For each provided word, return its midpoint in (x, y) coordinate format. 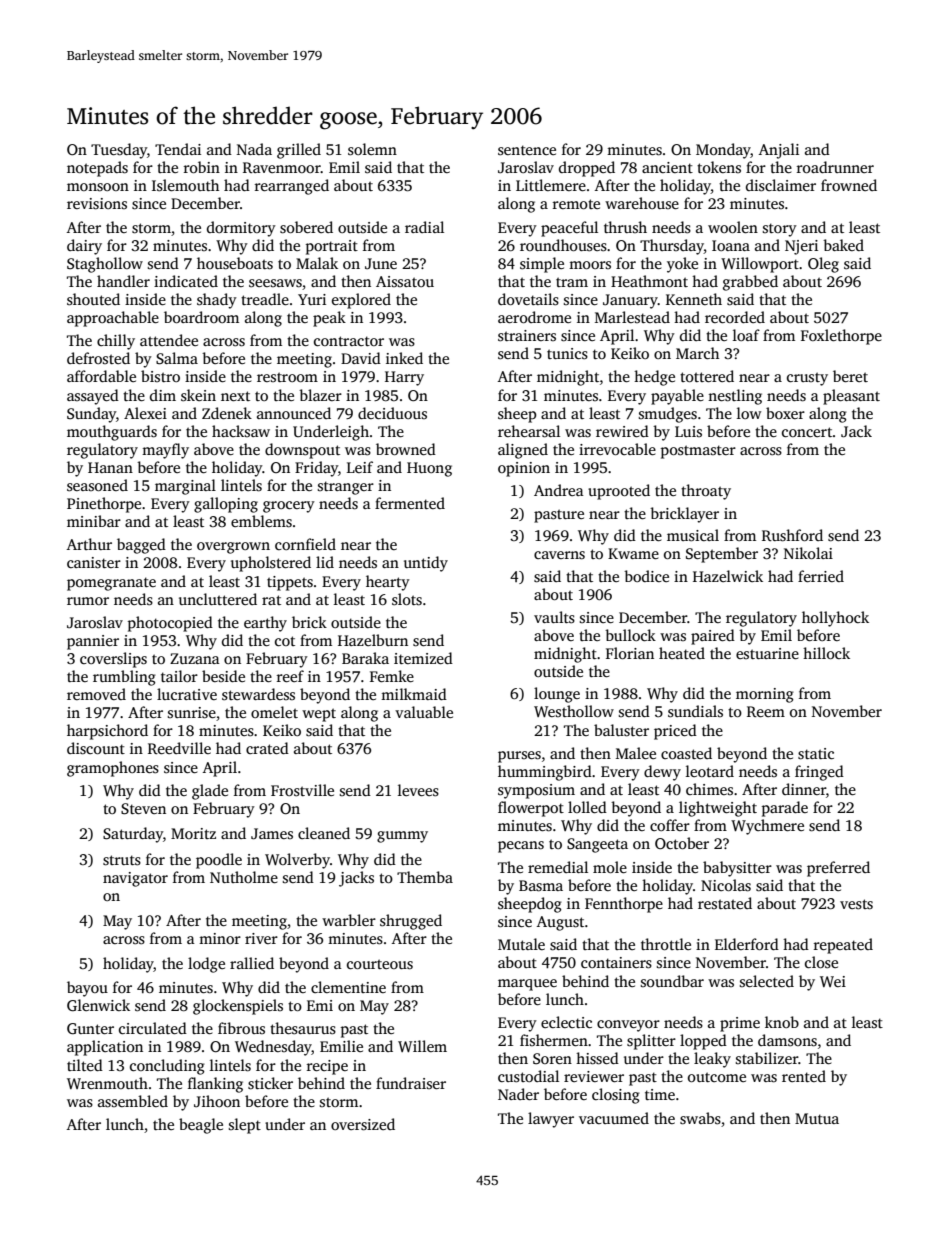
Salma (177, 358)
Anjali (779, 151)
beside (223, 676)
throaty (706, 492)
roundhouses (563, 245)
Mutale (521, 944)
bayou (87, 989)
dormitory (241, 229)
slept (245, 1126)
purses (519, 757)
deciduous (392, 413)
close (821, 962)
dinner (804, 789)
